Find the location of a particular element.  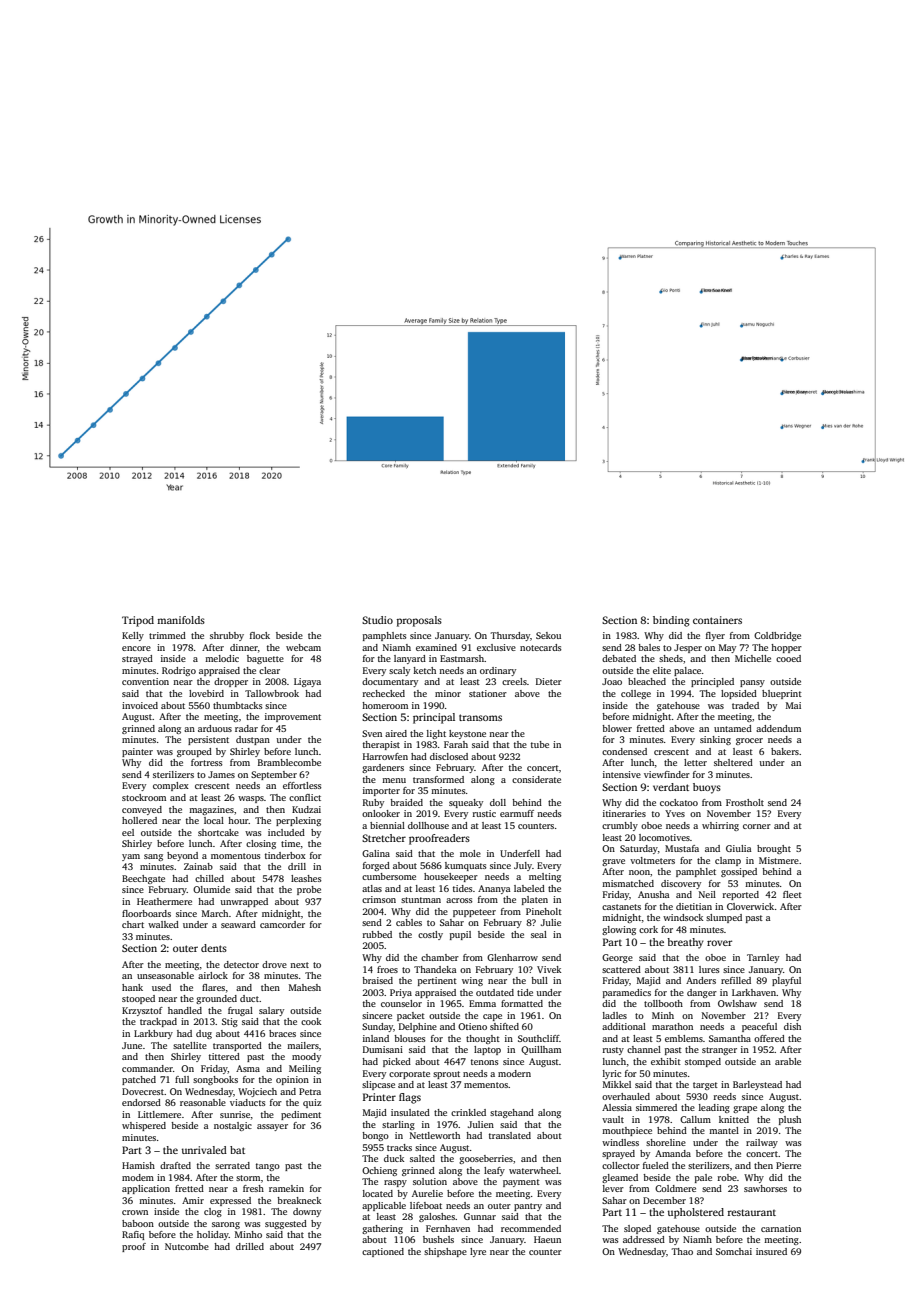

solution is located at coordinates (430, 1181).
